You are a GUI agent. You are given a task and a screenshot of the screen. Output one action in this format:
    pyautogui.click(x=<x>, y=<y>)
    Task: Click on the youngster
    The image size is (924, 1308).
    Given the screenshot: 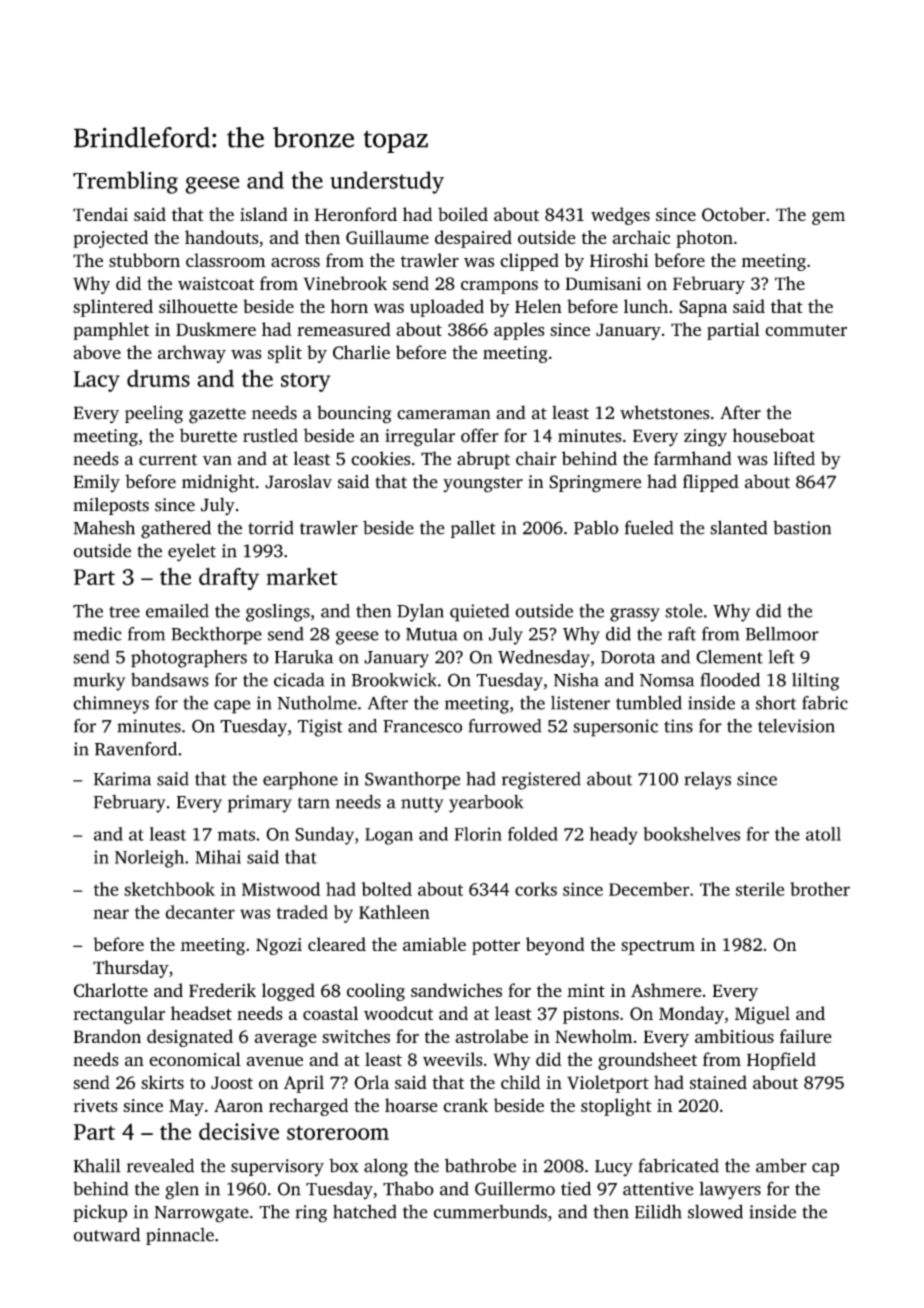 What is the action you would take?
    pyautogui.click(x=483, y=485)
